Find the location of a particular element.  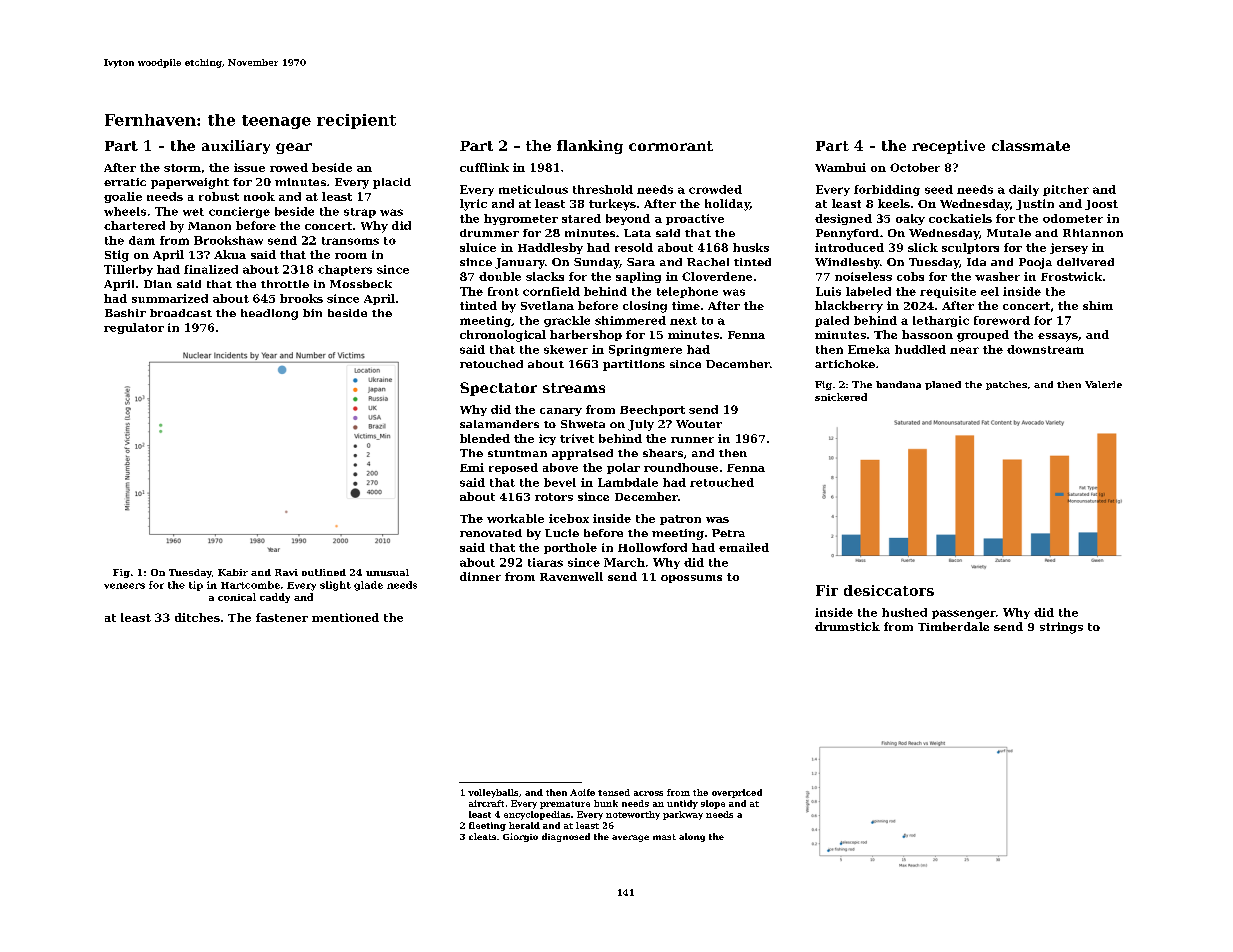

average is located at coordinates (630, 838).
